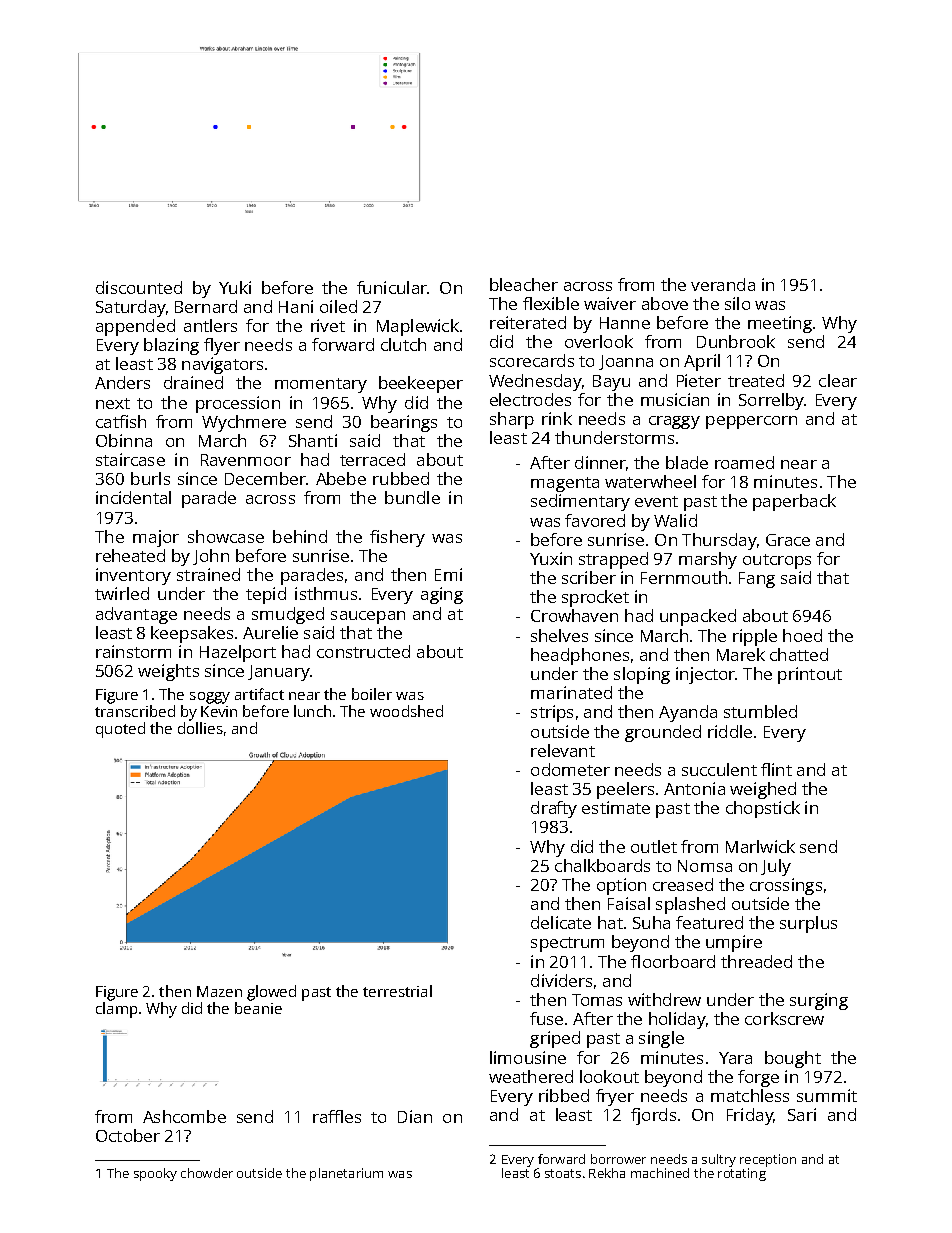 The width and height of the screenshot is (952, 1233). I want to click on dollies, so click(200, 728).
